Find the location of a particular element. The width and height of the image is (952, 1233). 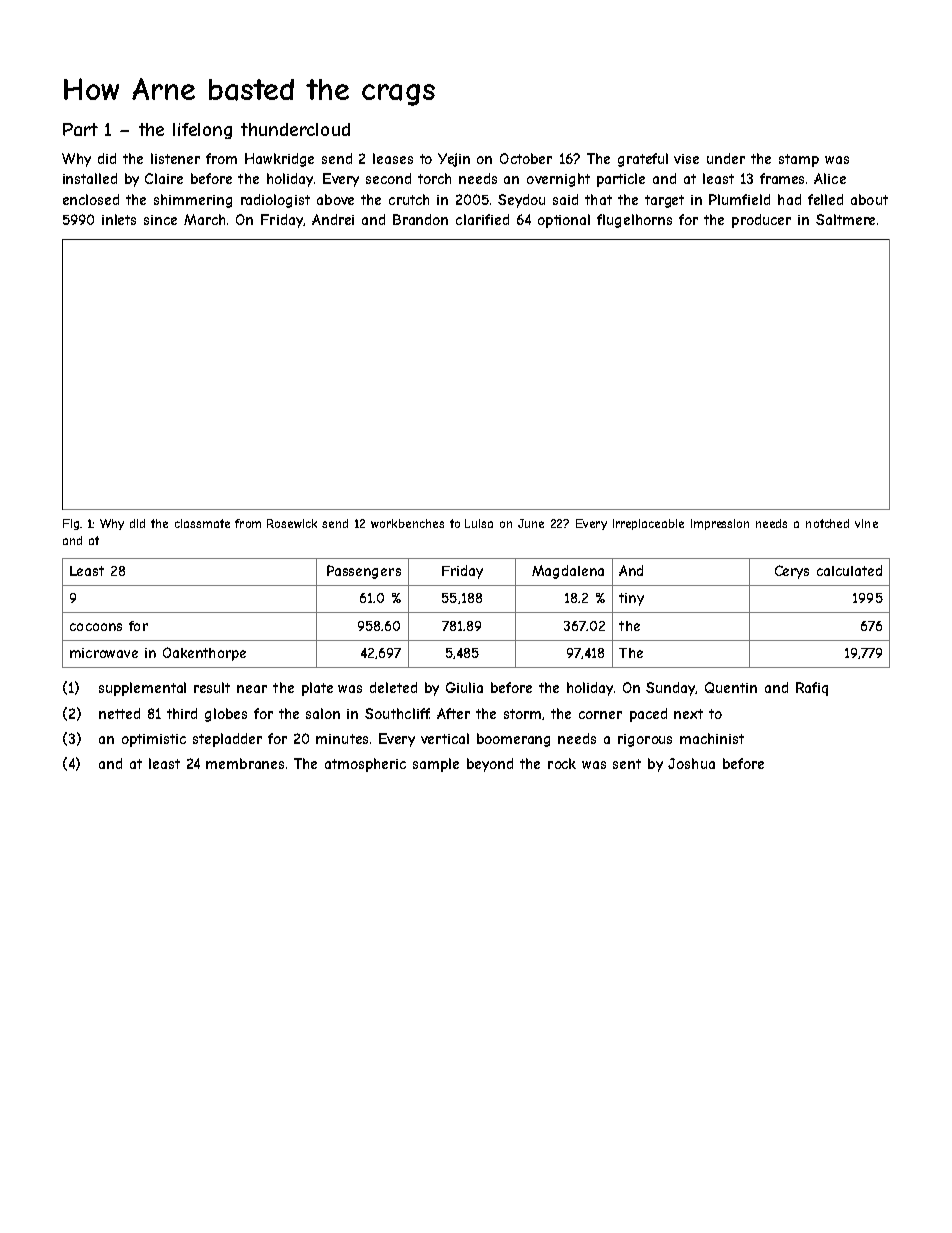

beyond is located at coordinates (490, 765).
